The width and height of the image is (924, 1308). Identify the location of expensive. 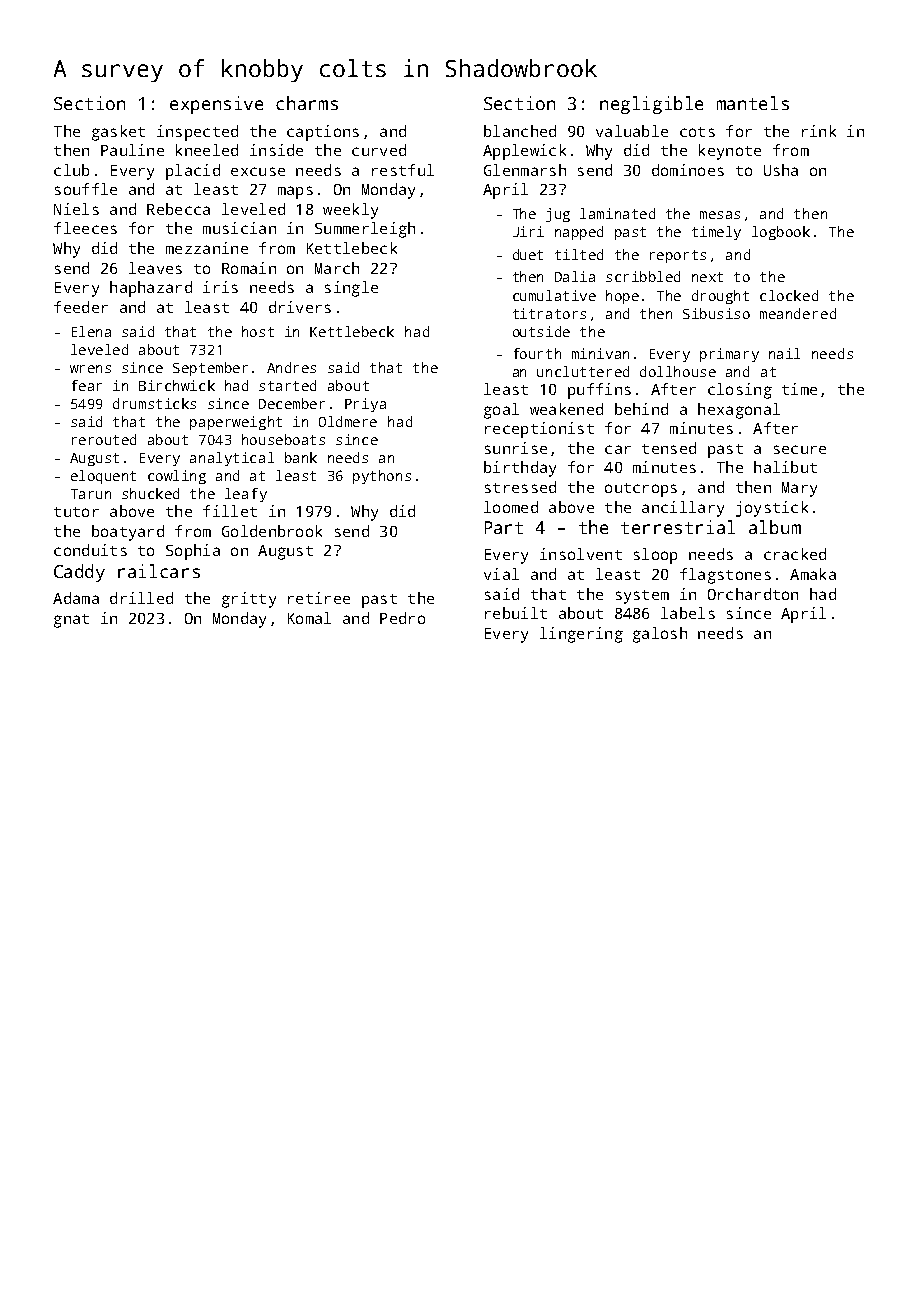
(216, 105).
